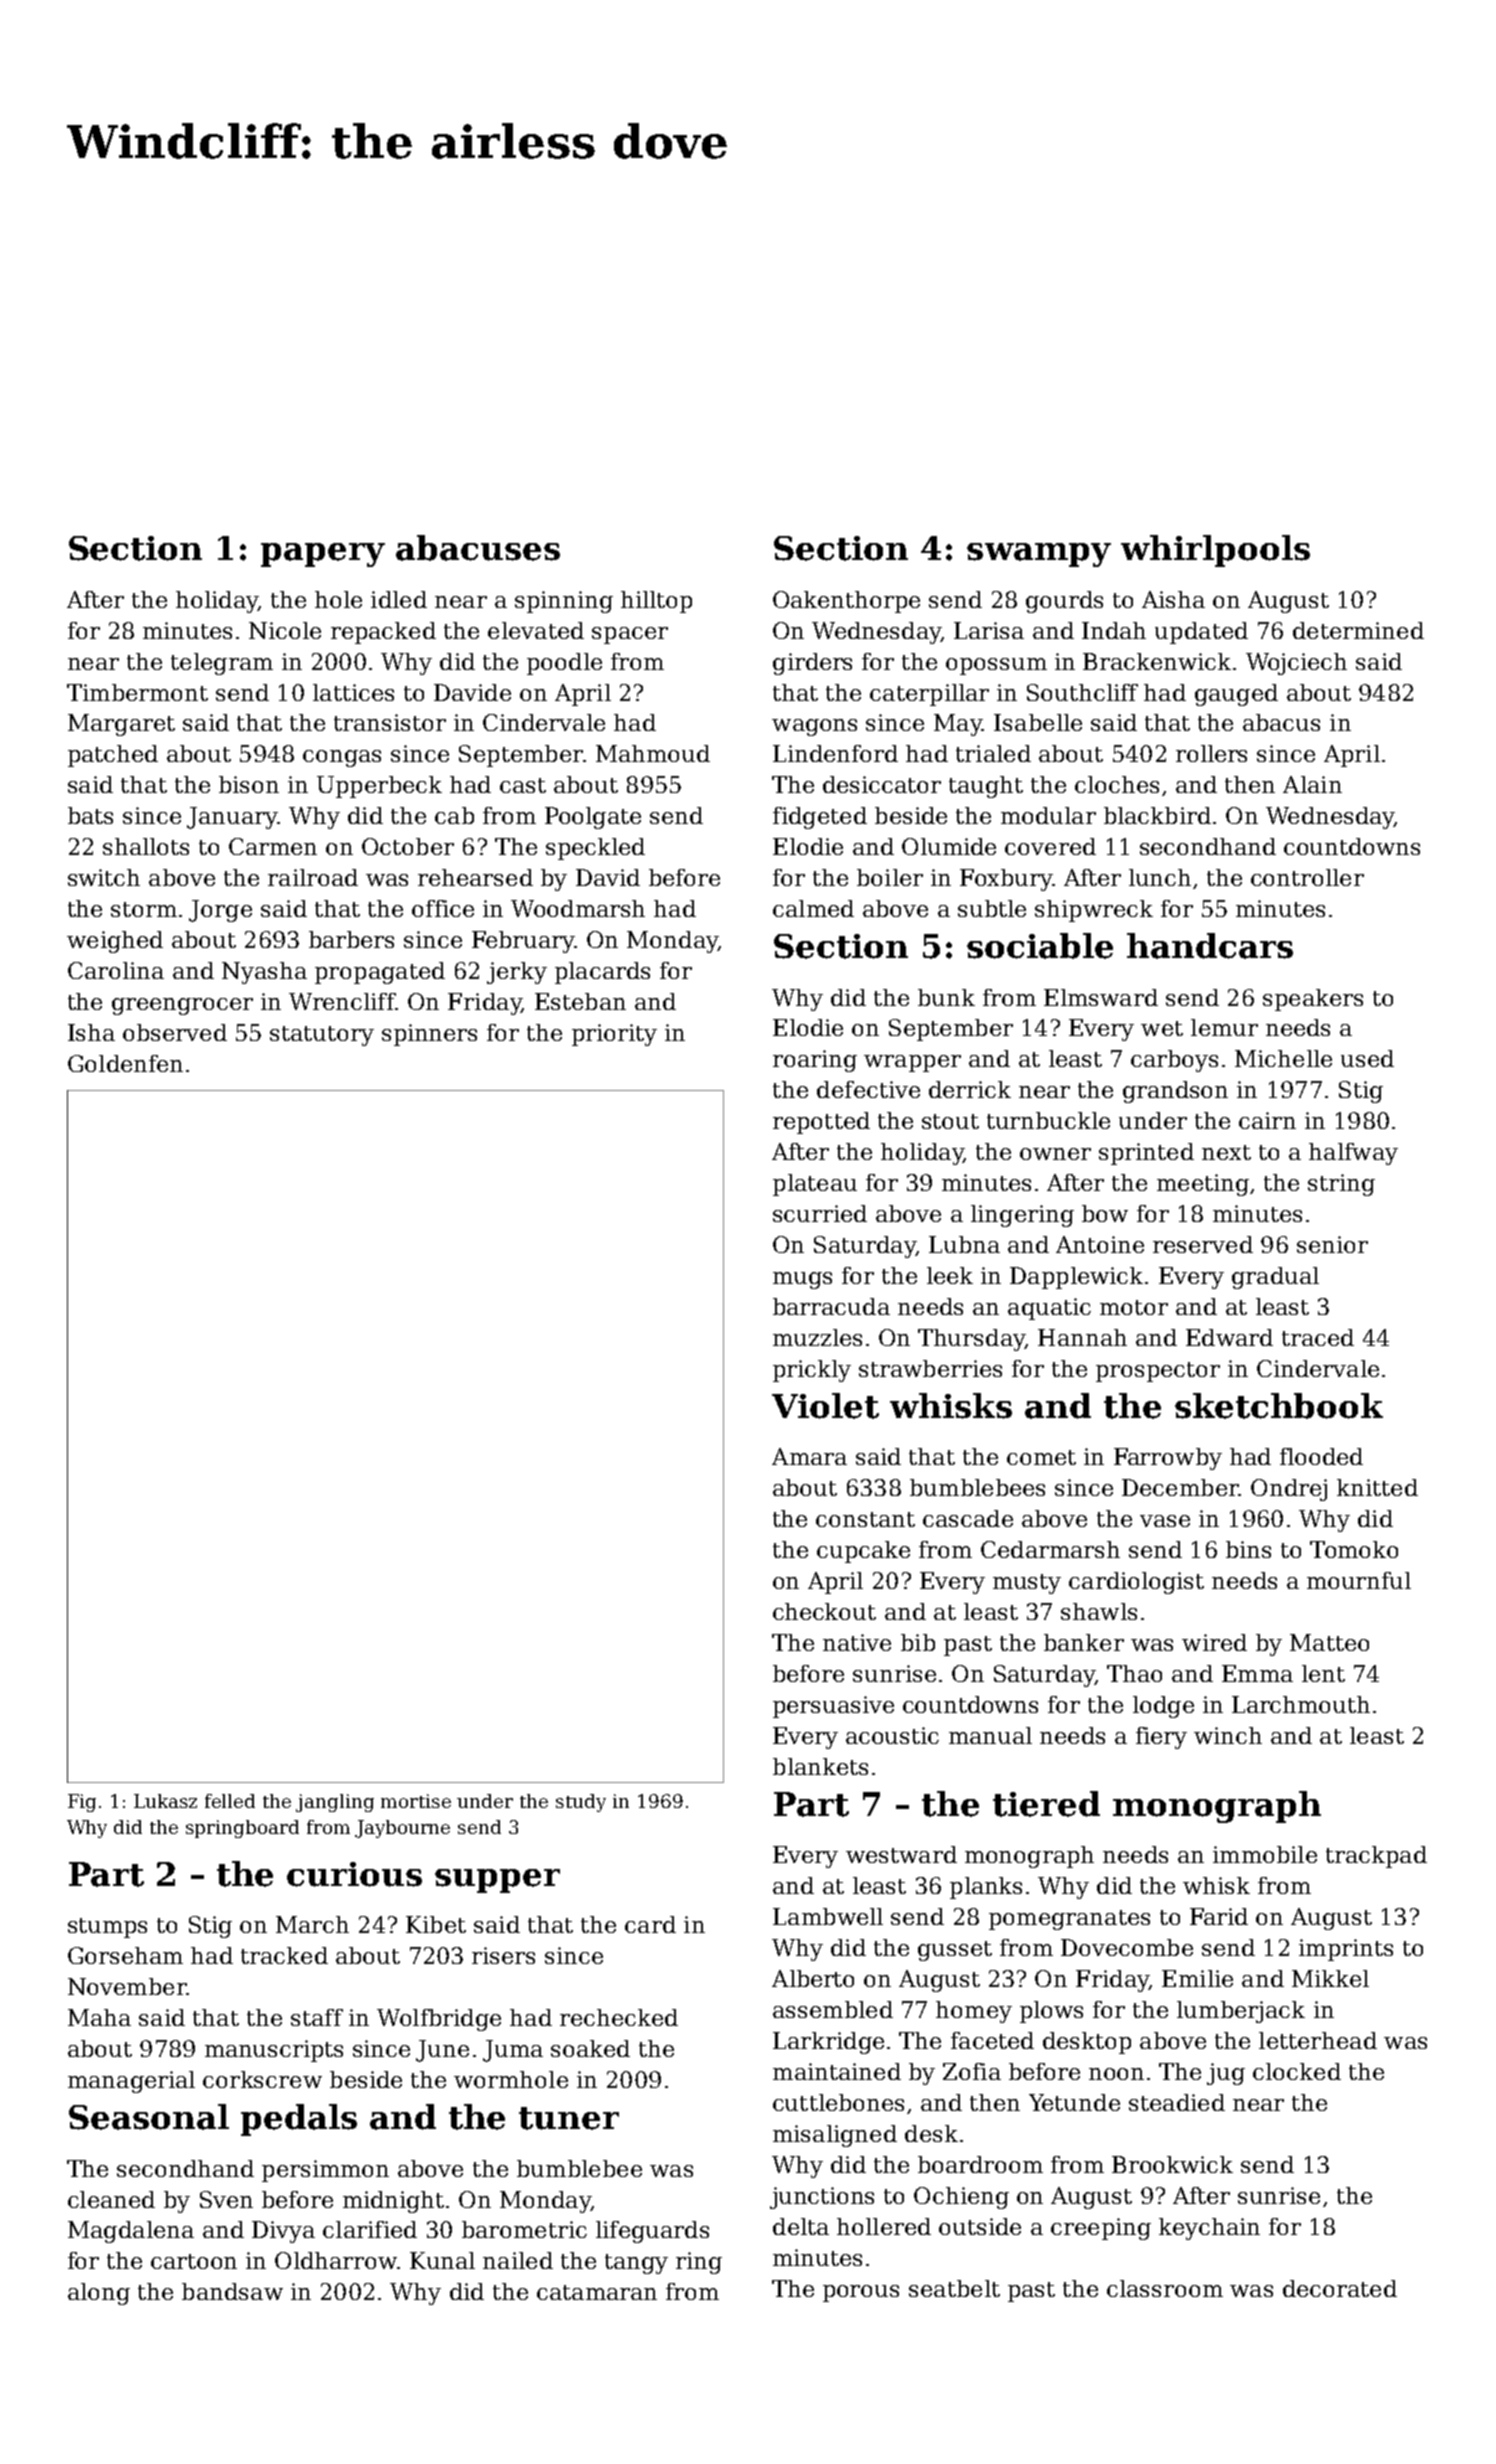 This screenshot has height=2464, width=1496. What do you see at coordinates (1354, 1549) in the screenshot?
I see `Tomoko` at bounding box center [1354, 1549].
